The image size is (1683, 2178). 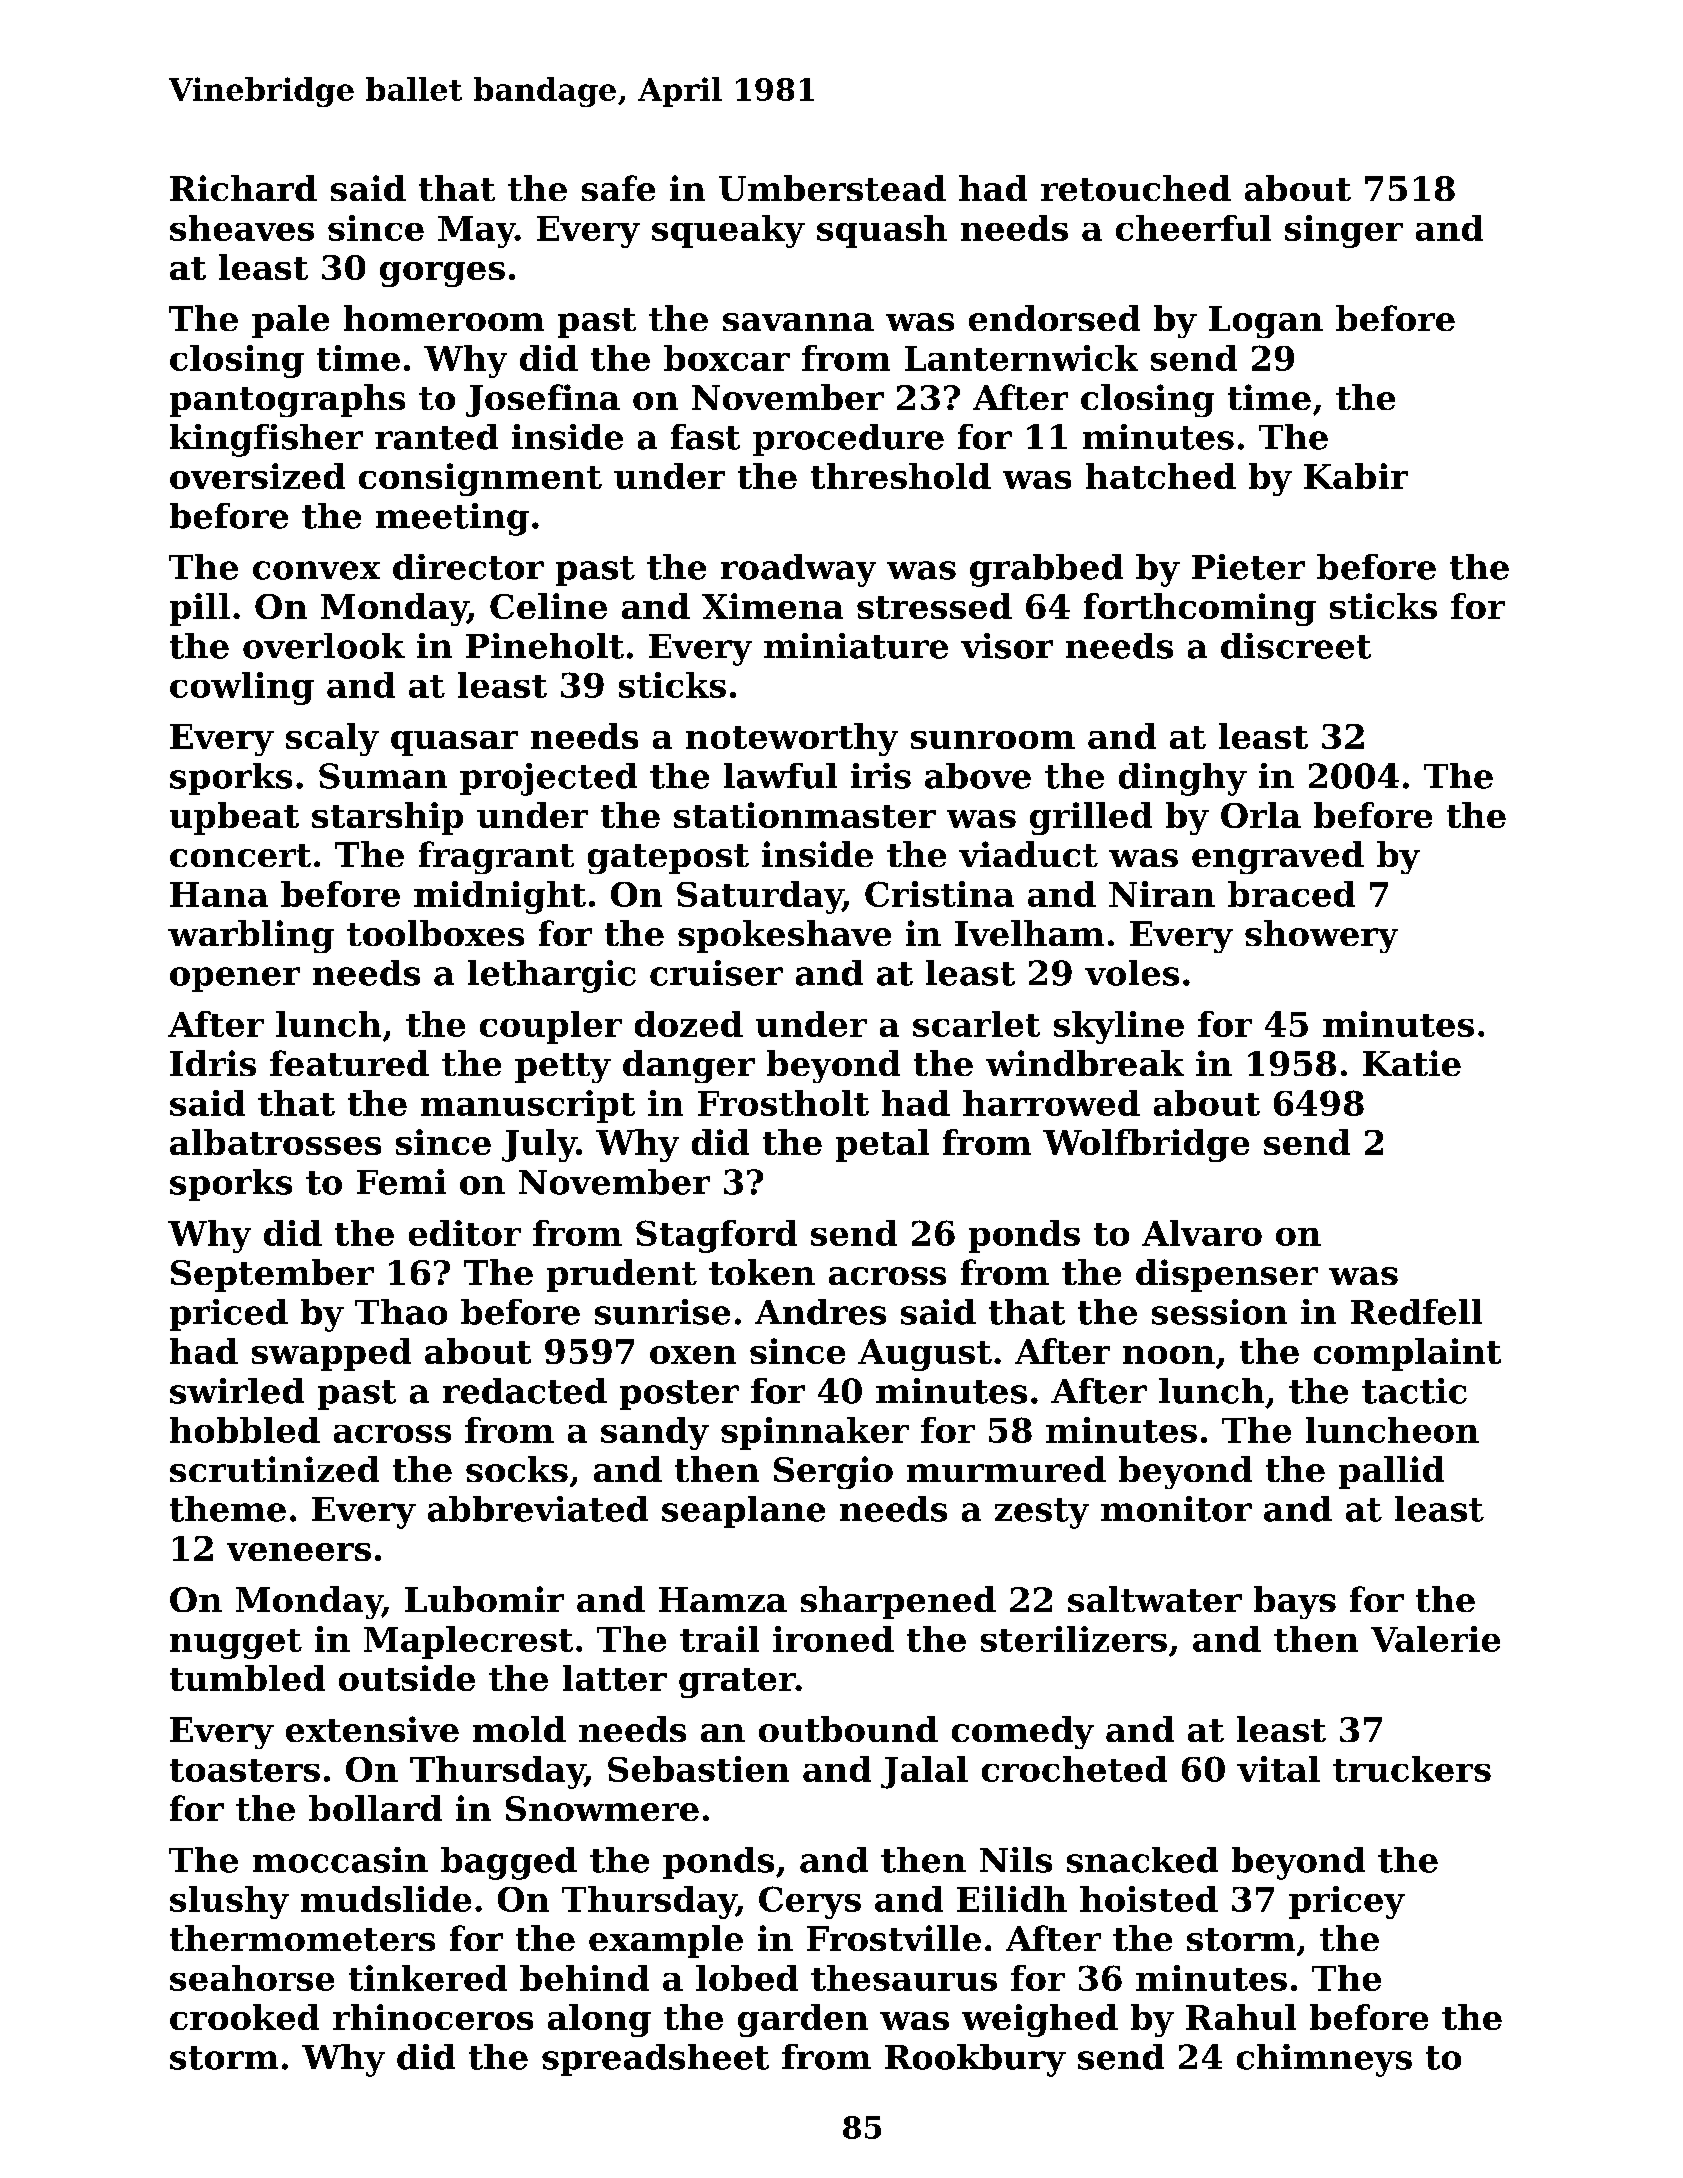 I want to click on singer, so click(x=1344, y=231).
